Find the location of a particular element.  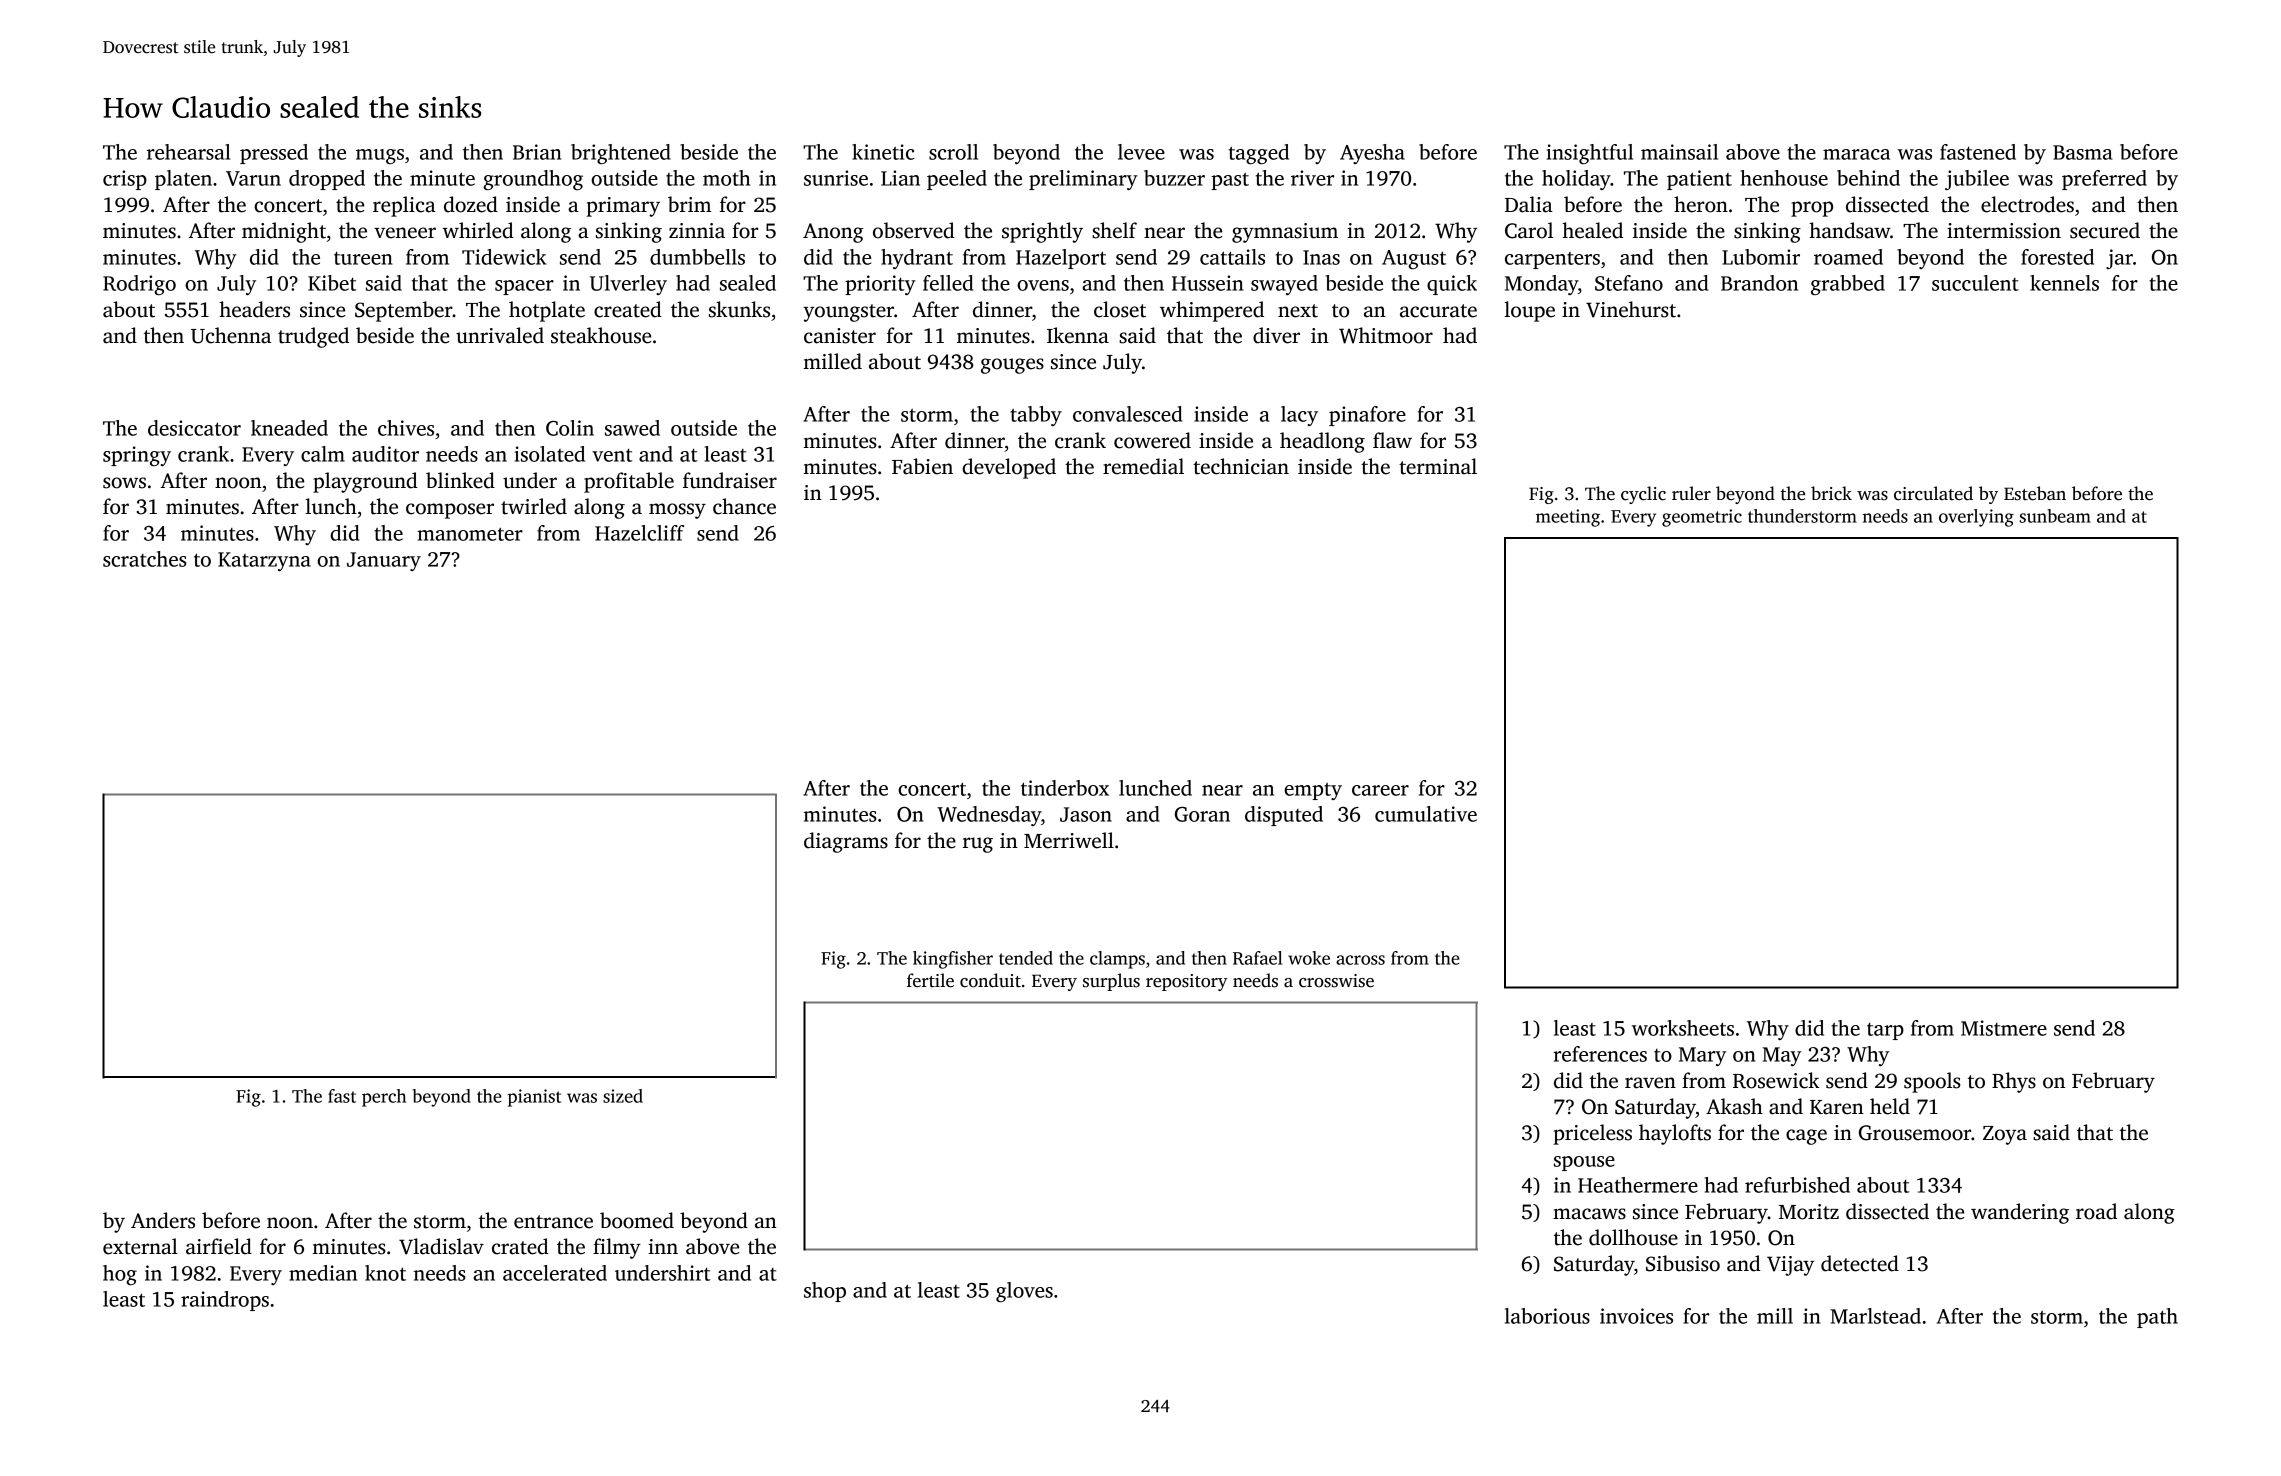

cumulative is located at coordinates (1426, 814).
